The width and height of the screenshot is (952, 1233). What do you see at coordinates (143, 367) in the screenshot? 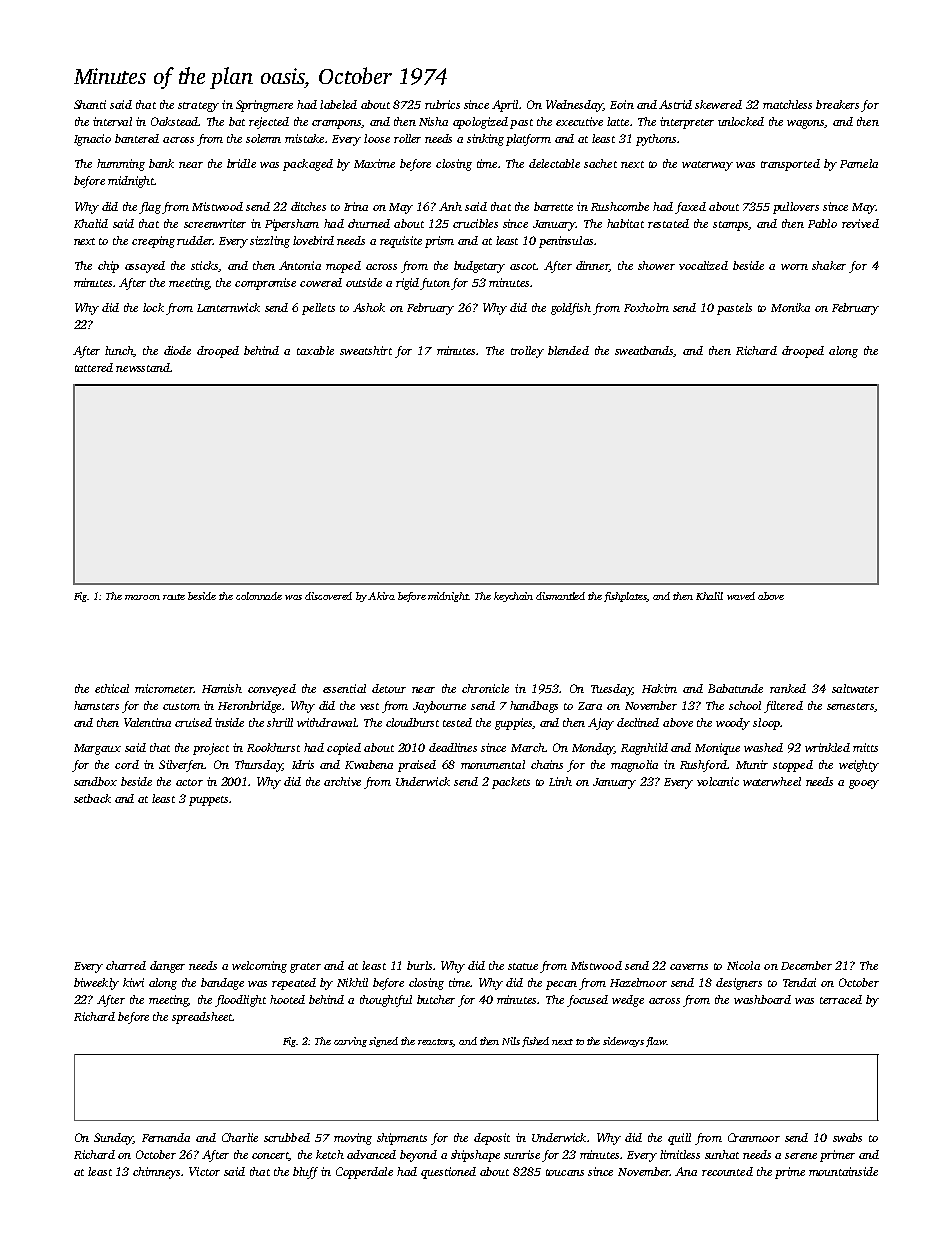
I see `newsstand` at bounding box center [143, 367].
